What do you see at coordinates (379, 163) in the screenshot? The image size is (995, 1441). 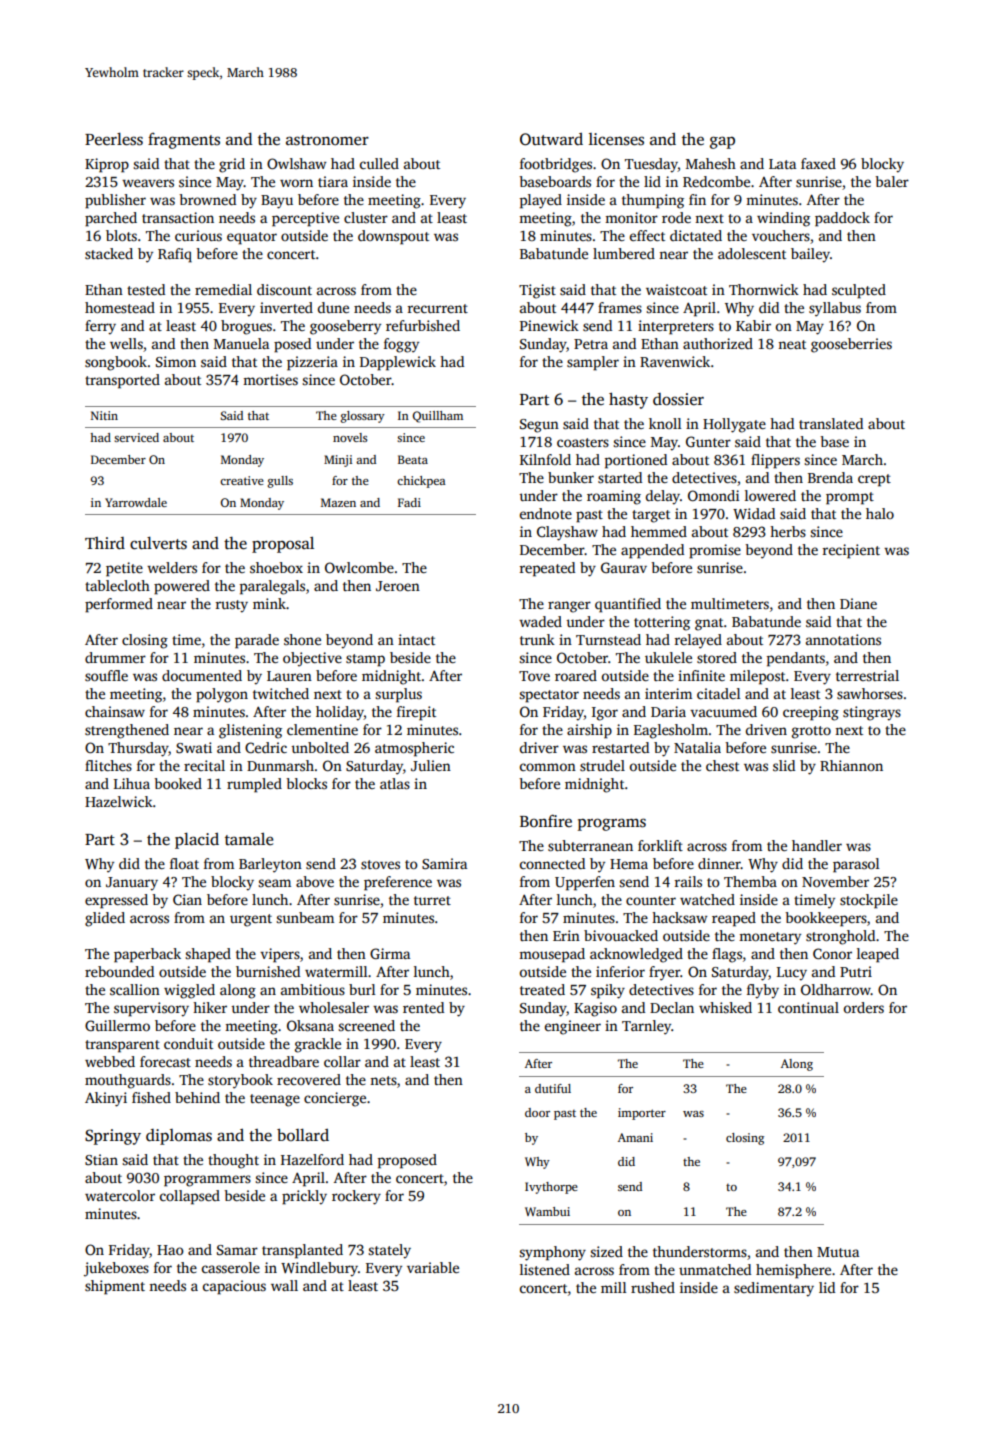 I see `culled` at bounding box center [379, 163].
